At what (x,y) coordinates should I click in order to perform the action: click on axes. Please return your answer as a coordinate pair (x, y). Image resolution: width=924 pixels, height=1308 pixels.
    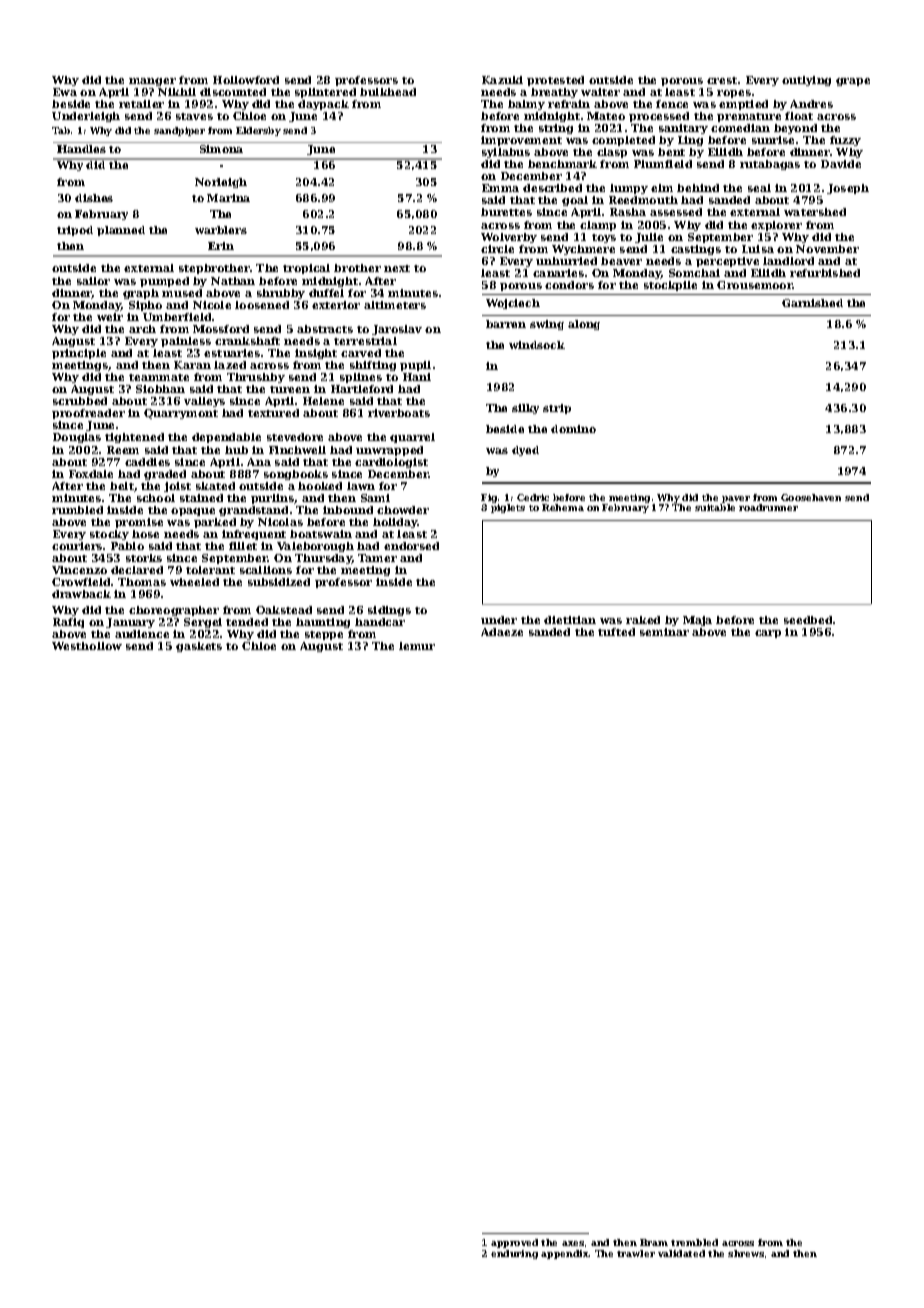
    Looking at the image, I should click on (573, 1243).
